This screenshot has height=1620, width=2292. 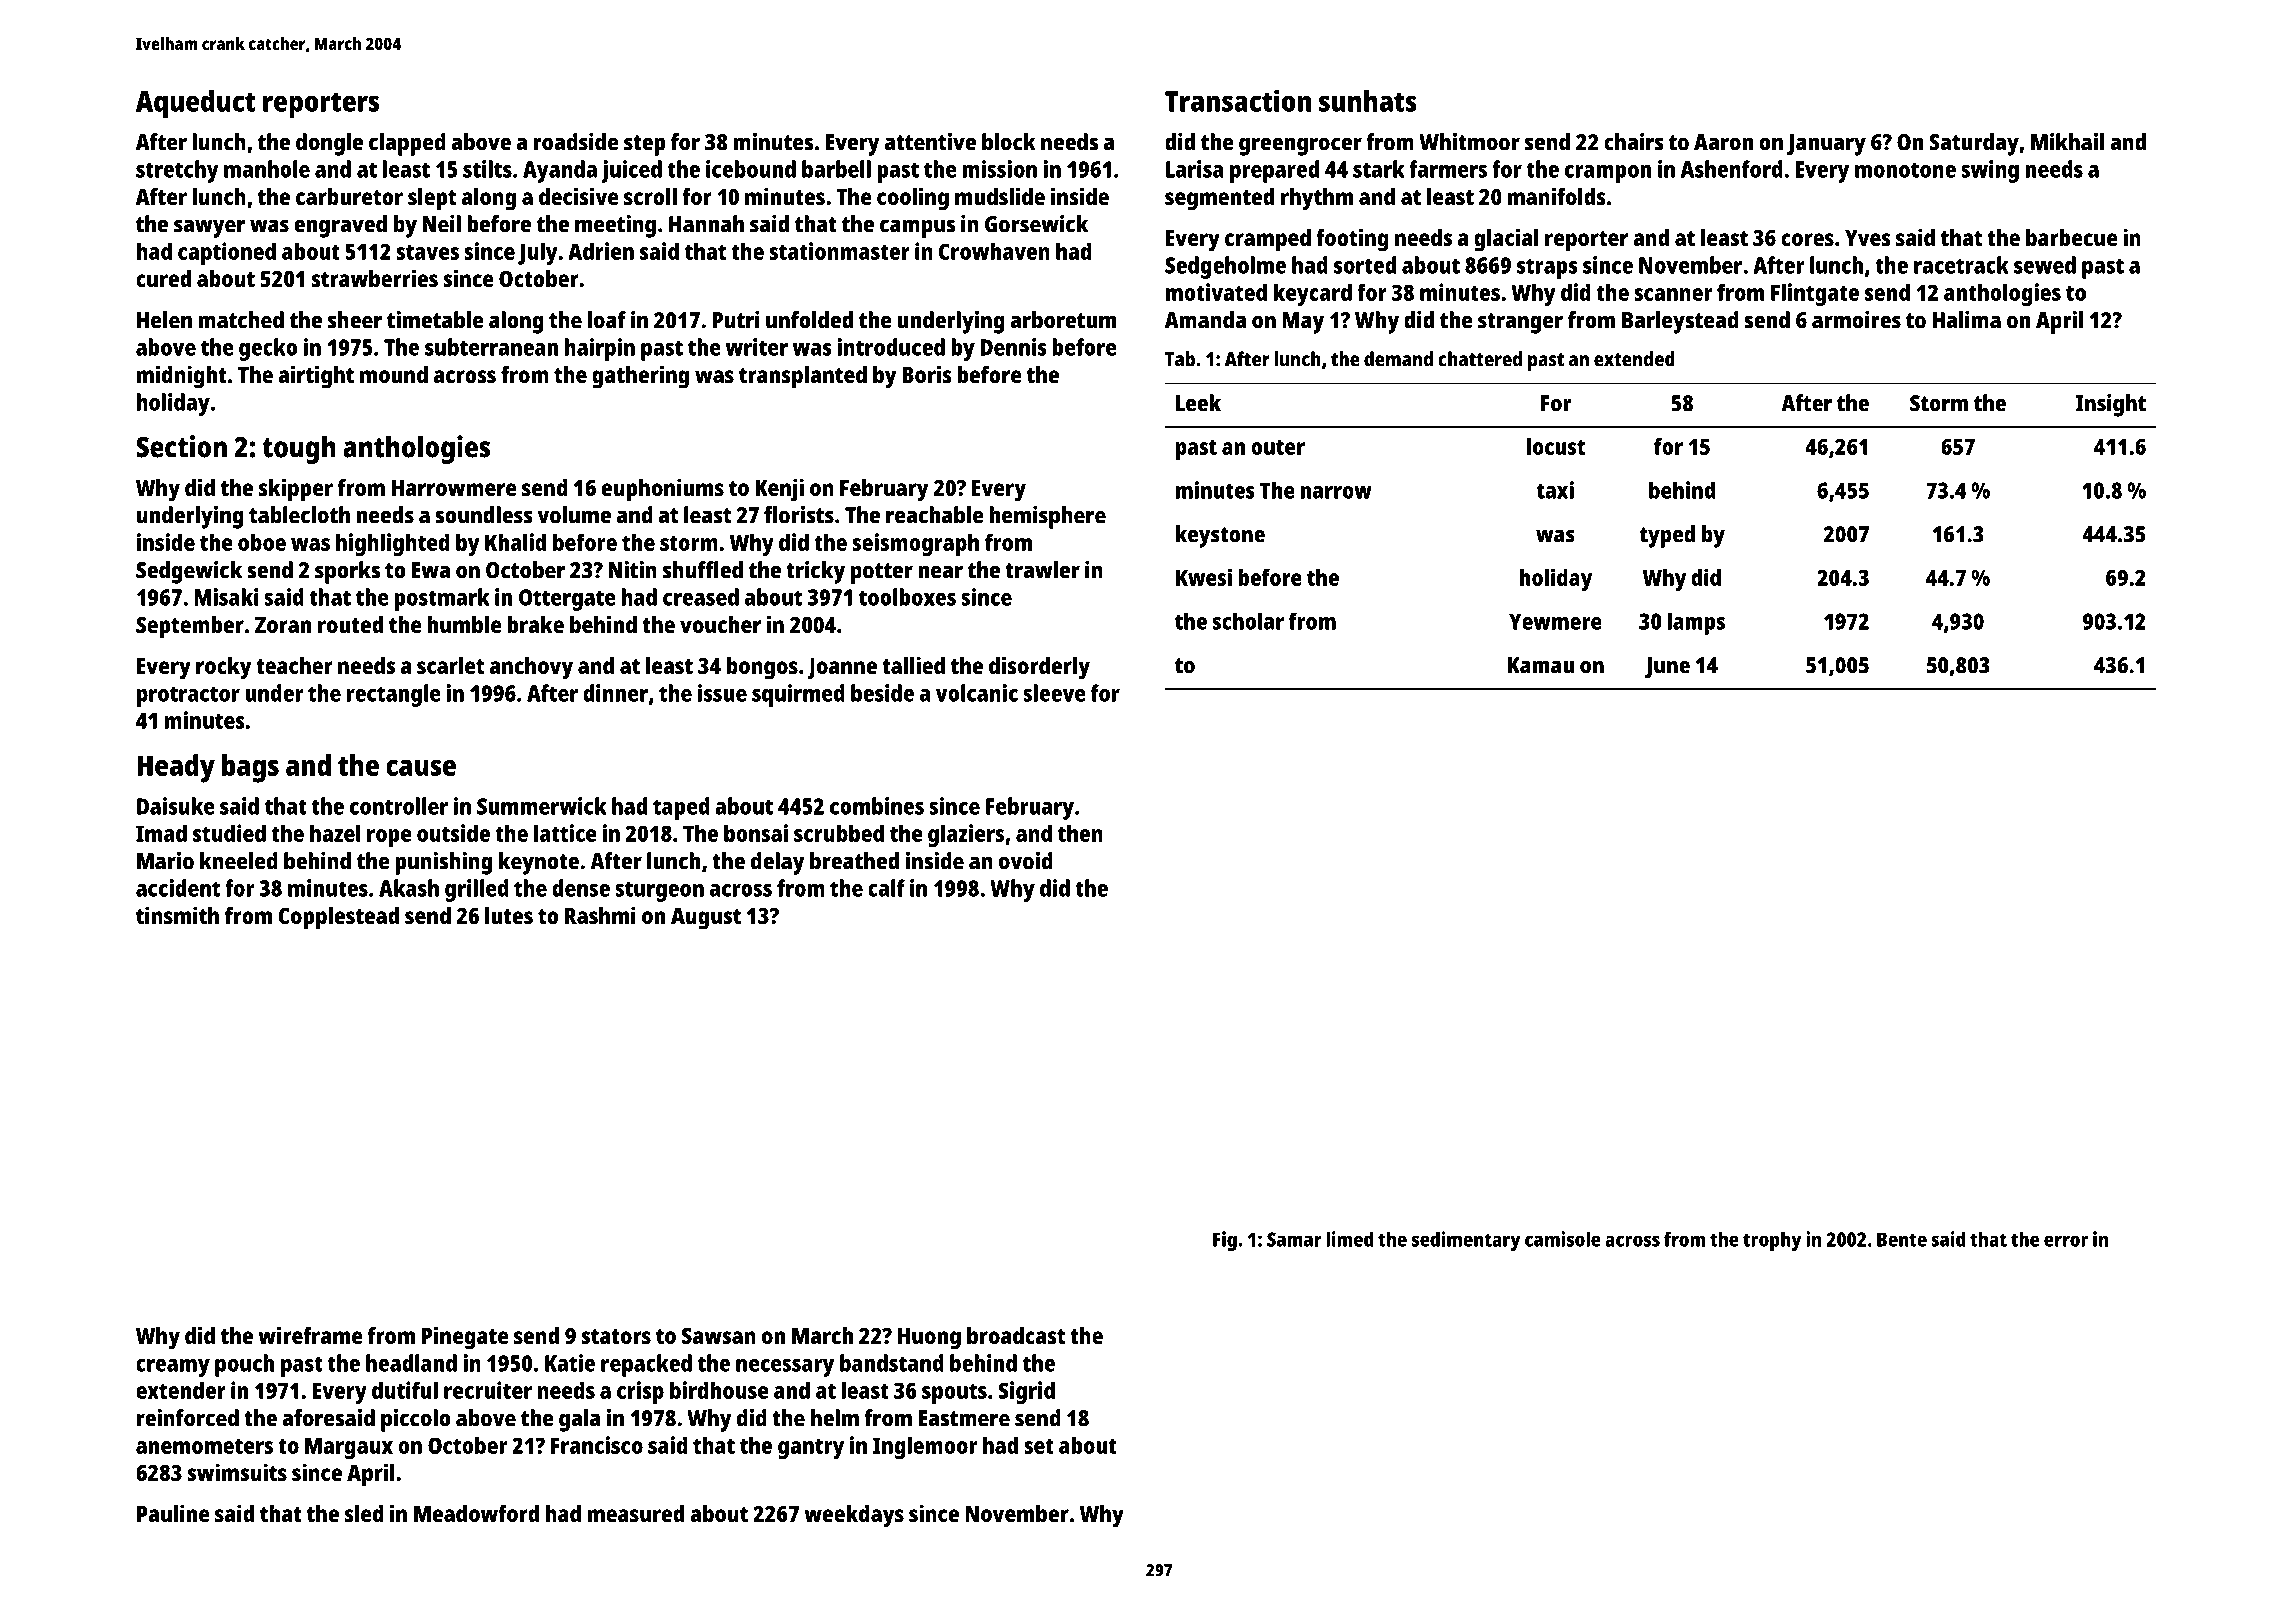 I want to click on sunhats, so click(x=1368, y=101).
